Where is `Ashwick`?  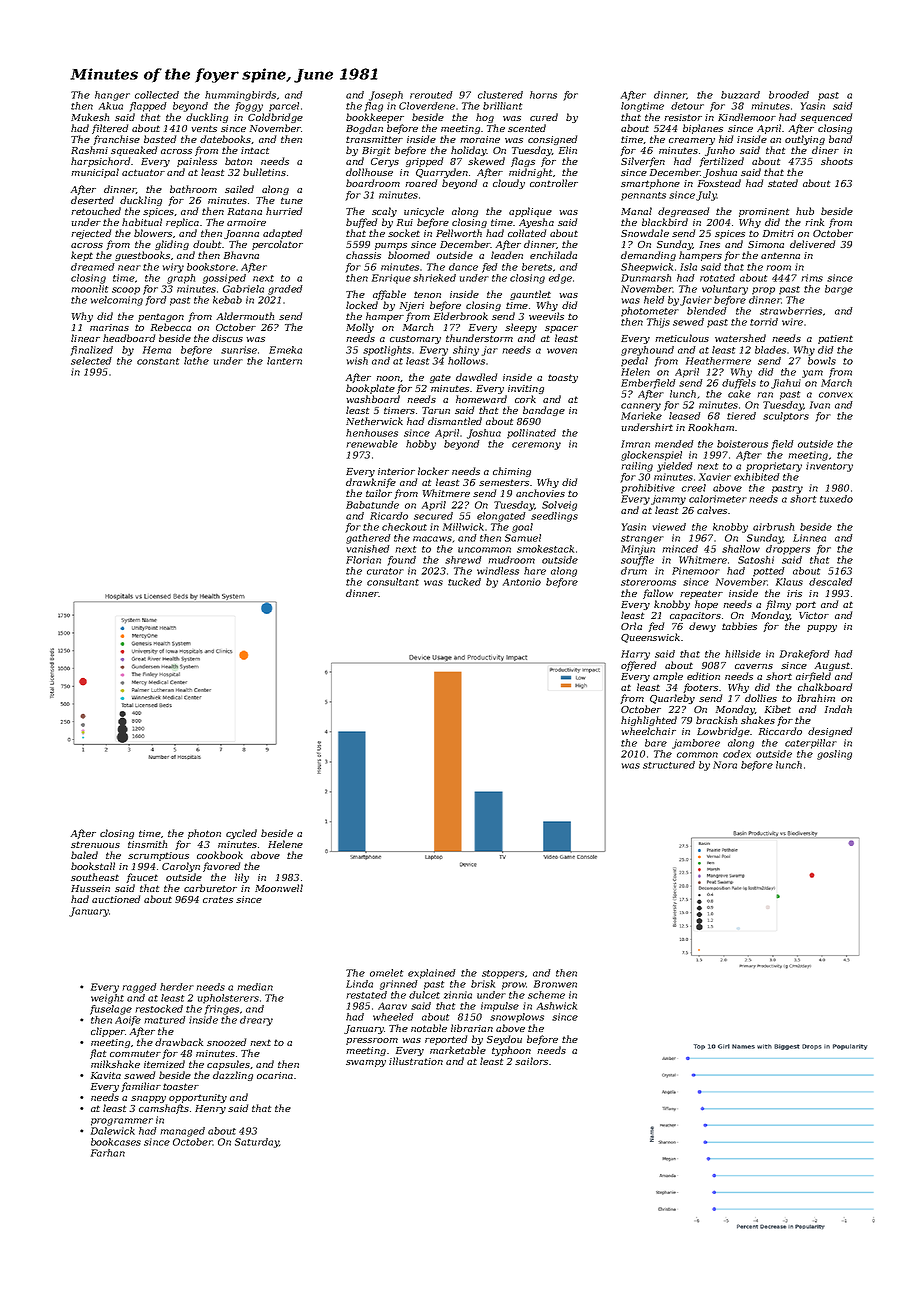 Ashwick is located at coordinates (557, 1006).
